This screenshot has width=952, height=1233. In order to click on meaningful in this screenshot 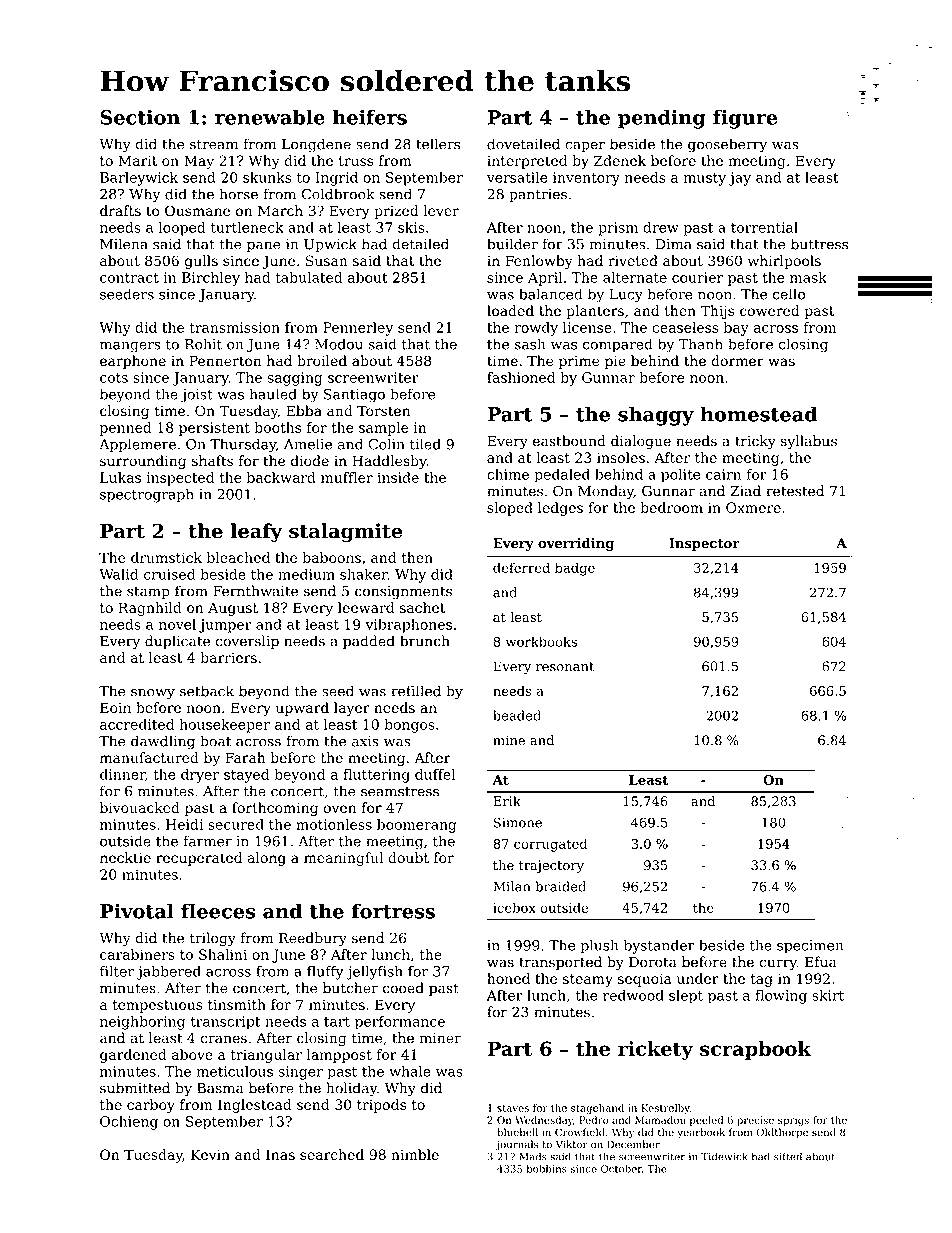, I will do `click(343, 859)`.
